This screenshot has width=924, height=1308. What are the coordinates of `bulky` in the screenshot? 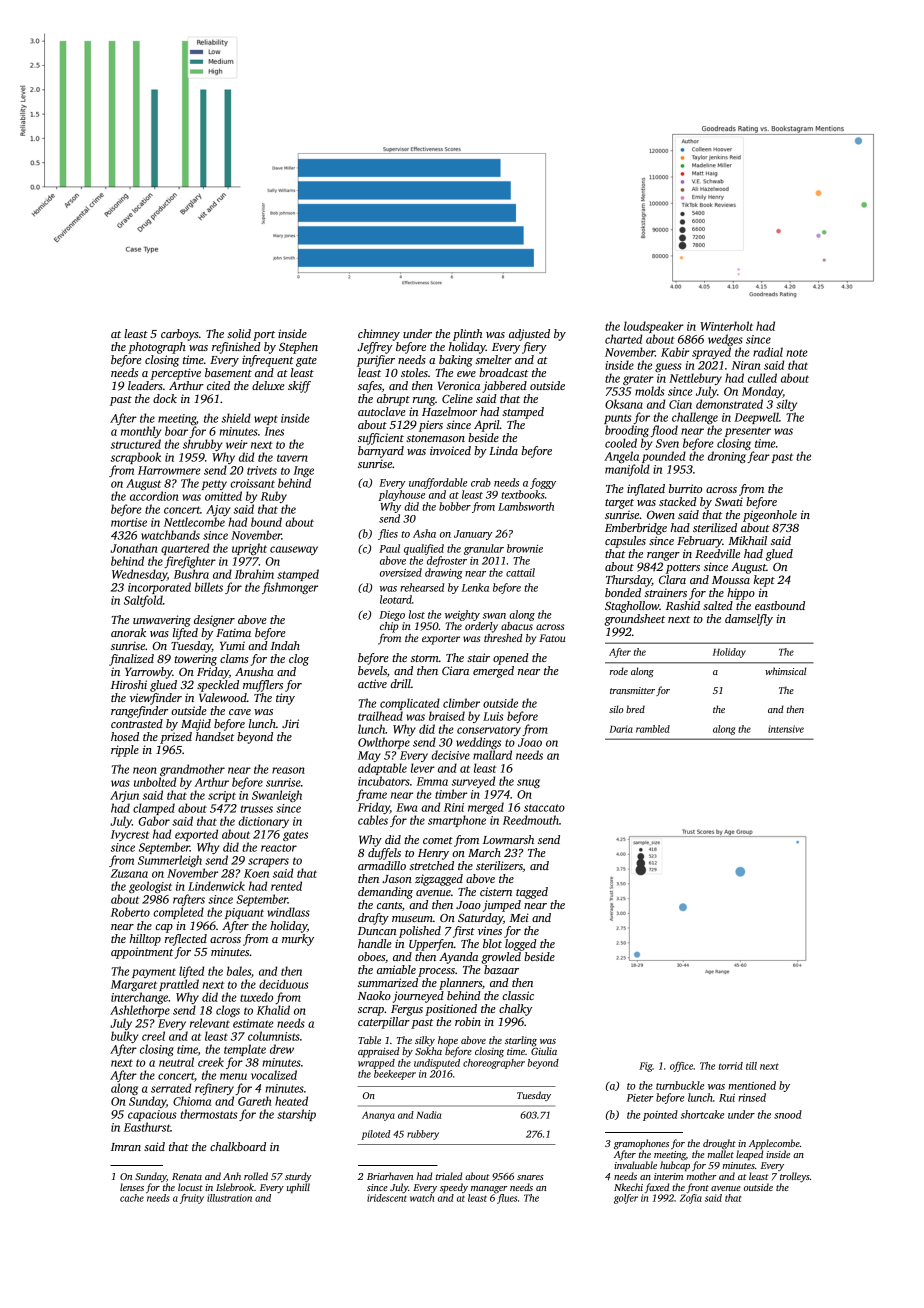 It's located at (124, 1037).
